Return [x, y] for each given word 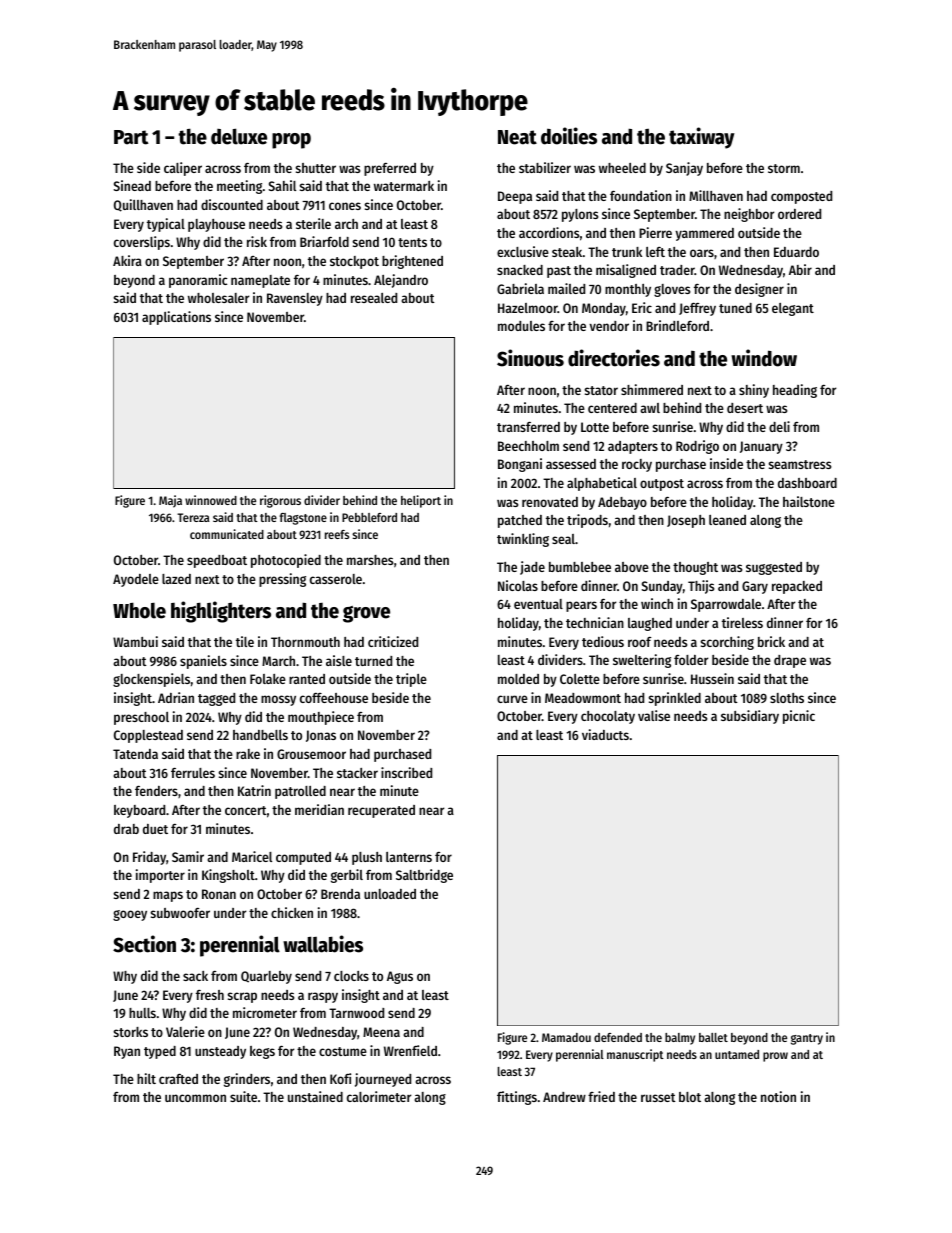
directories [614, 358]
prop [291, 141]
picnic [799, 717]
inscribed [406, 772]
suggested [774, 568]
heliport [421, 501]
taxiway [702, 138]
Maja [170, 501]
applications [176, 318]
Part [131, 137]
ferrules [193, 773]
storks [130, 1032]
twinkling [523, 540]
